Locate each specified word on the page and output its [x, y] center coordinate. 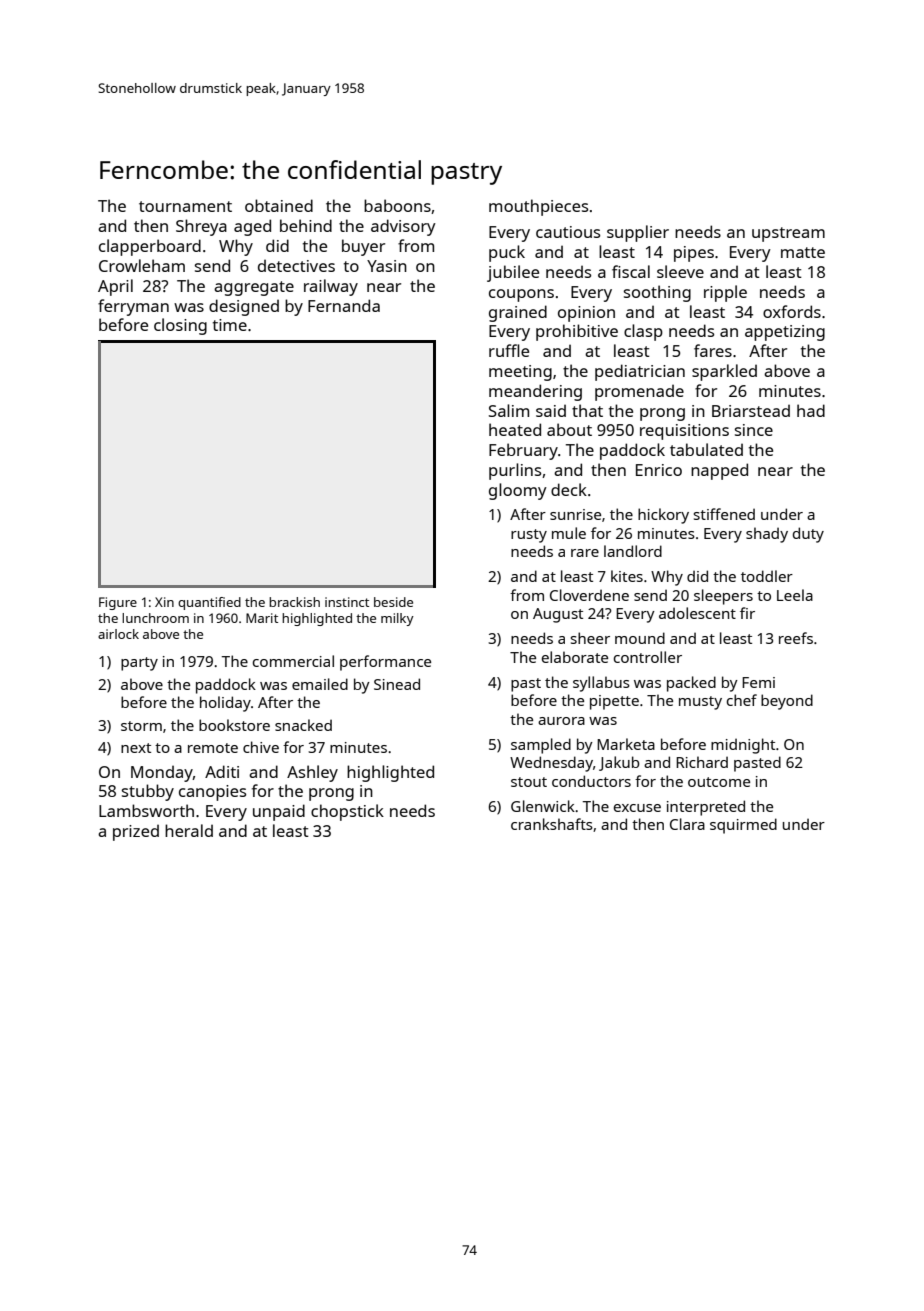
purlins [515, 471]
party [139, 664]
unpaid [279, 812]
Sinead [397, 684]
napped [719, 471]
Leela [795, 595]
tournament [185, 206]
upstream [788, 234]
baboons [397, 205]
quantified [209, 603]
